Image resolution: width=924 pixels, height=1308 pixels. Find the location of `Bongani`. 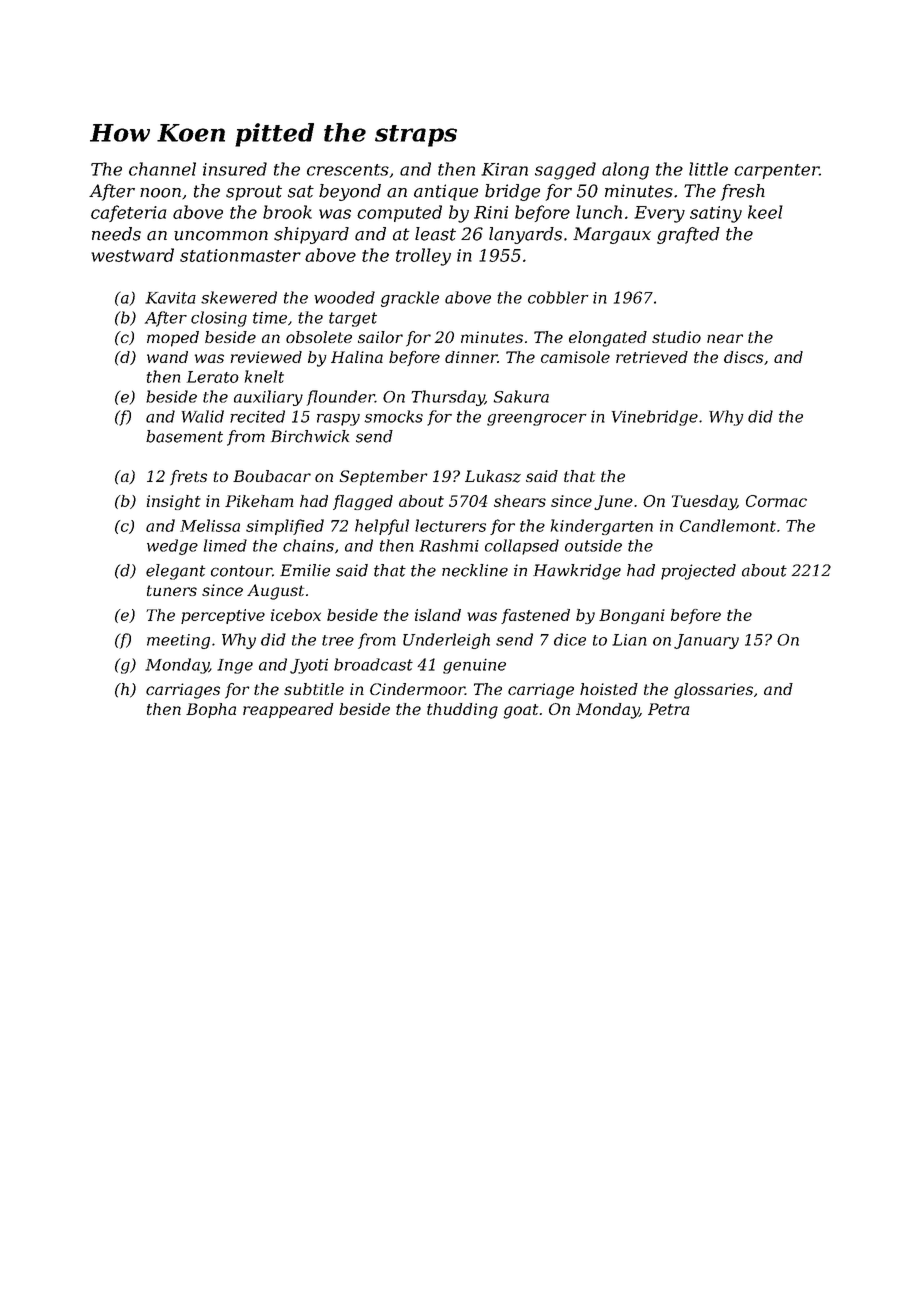

Bongani is located at coordinates (632, 616).
